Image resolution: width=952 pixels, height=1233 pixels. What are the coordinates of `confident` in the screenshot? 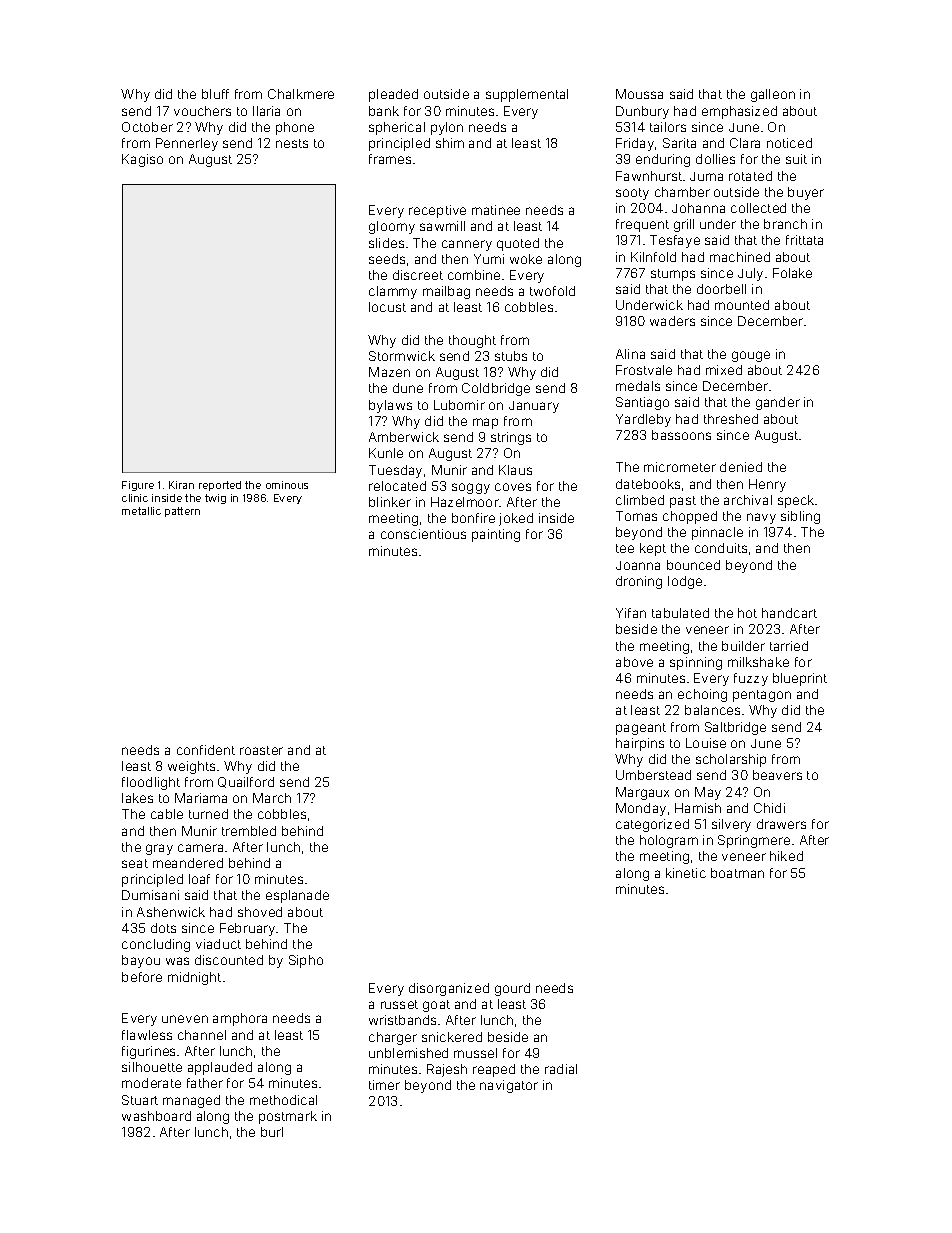 It's located at (206, 750).
